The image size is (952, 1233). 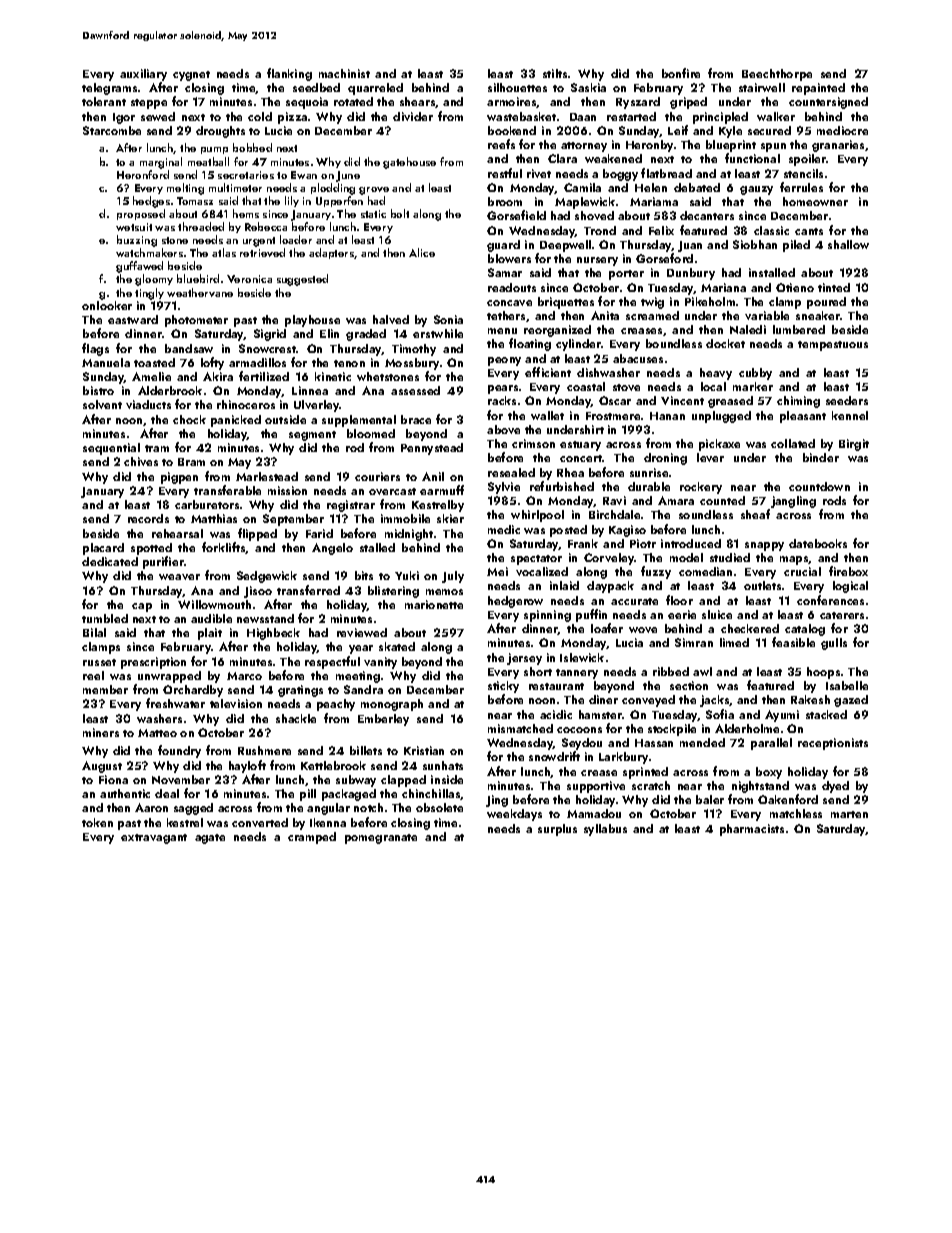 What do you see at coordinates (154, 839) in the page?
I see `extravagant` at bounding box center [154, 839].
